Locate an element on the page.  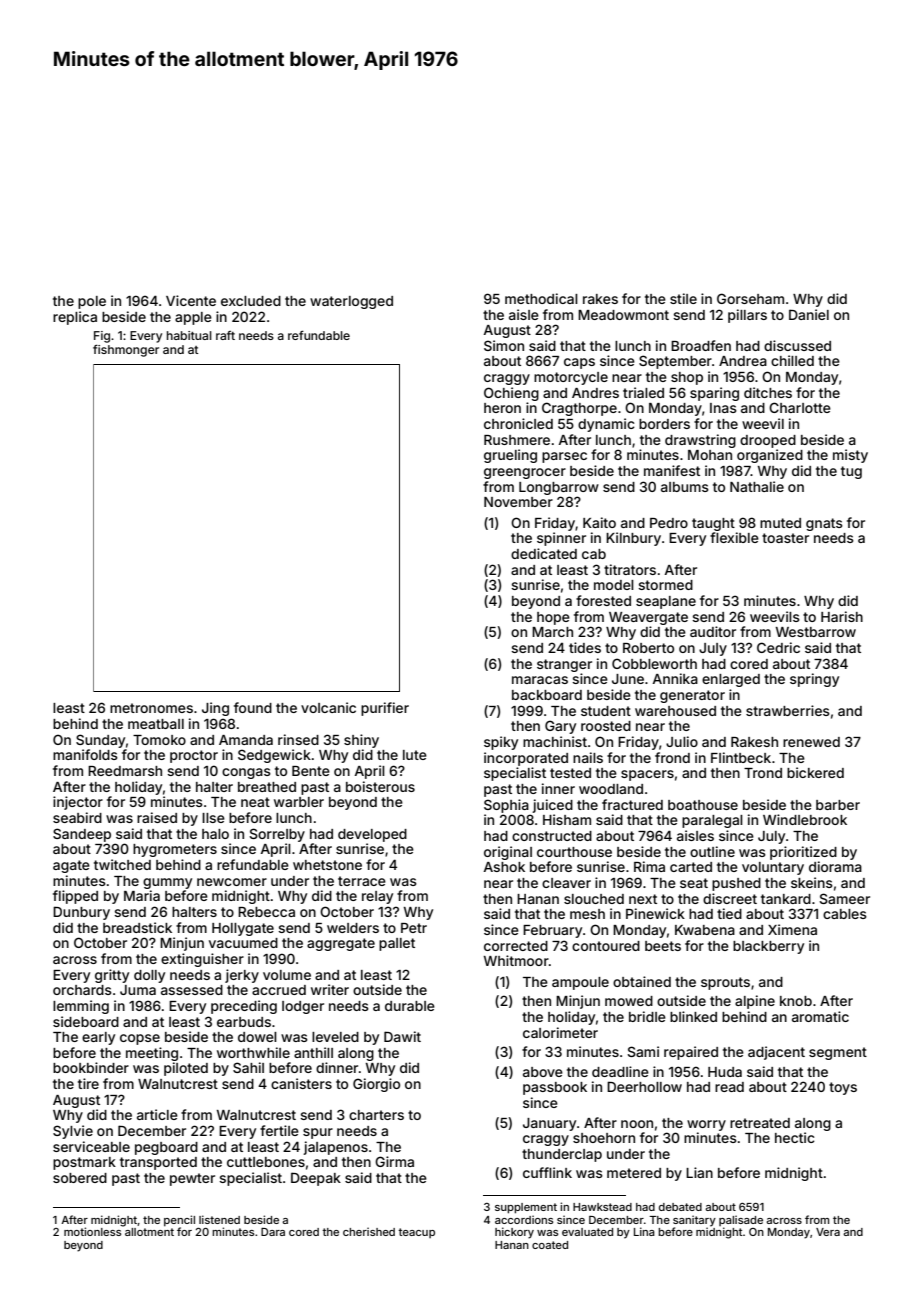
listened is located at coordinates (219, 1219).
